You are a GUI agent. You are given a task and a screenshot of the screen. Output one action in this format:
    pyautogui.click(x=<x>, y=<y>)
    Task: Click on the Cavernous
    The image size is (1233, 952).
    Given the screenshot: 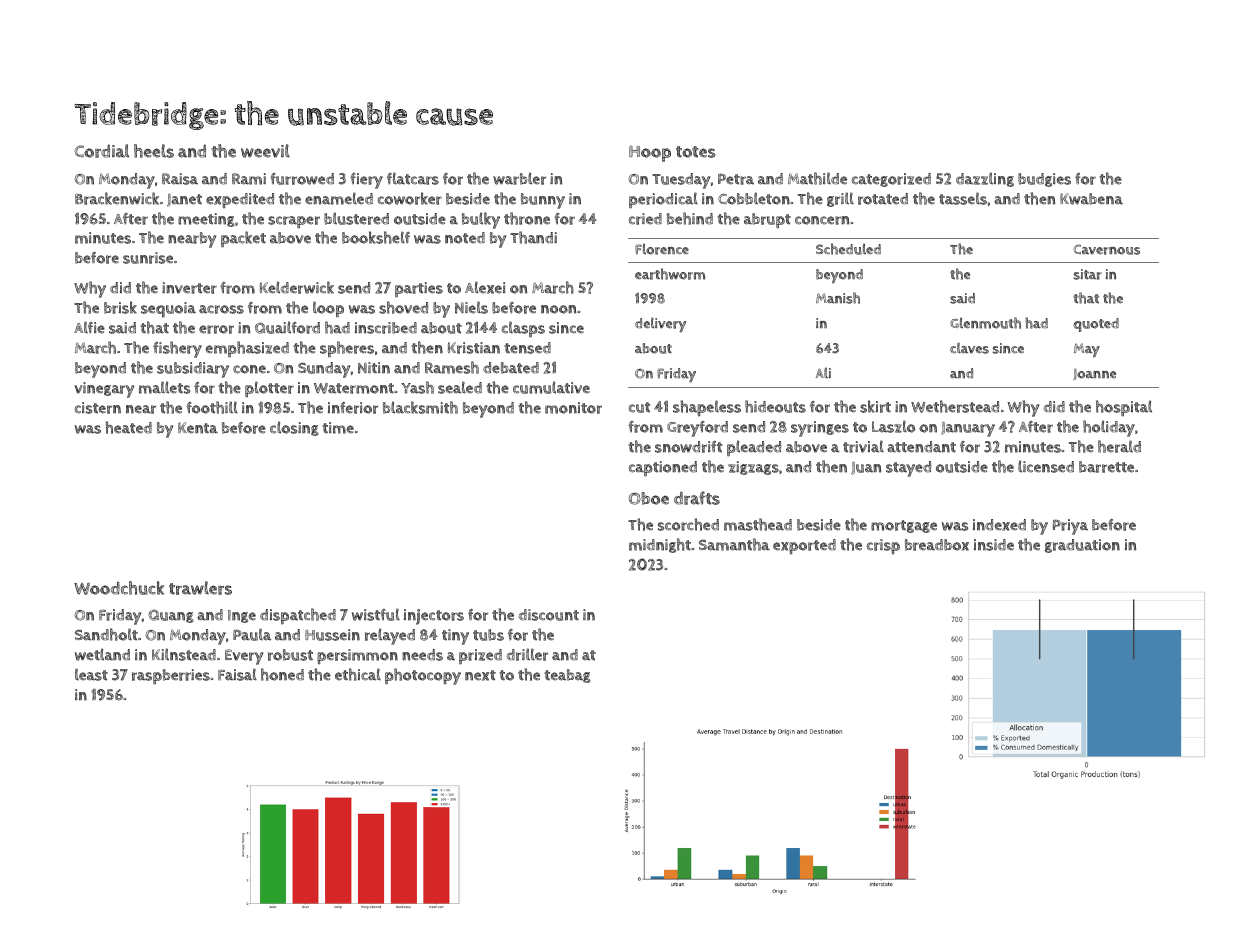 What is the action you would take?
    pyautogui.click(x=1106, y=249)
